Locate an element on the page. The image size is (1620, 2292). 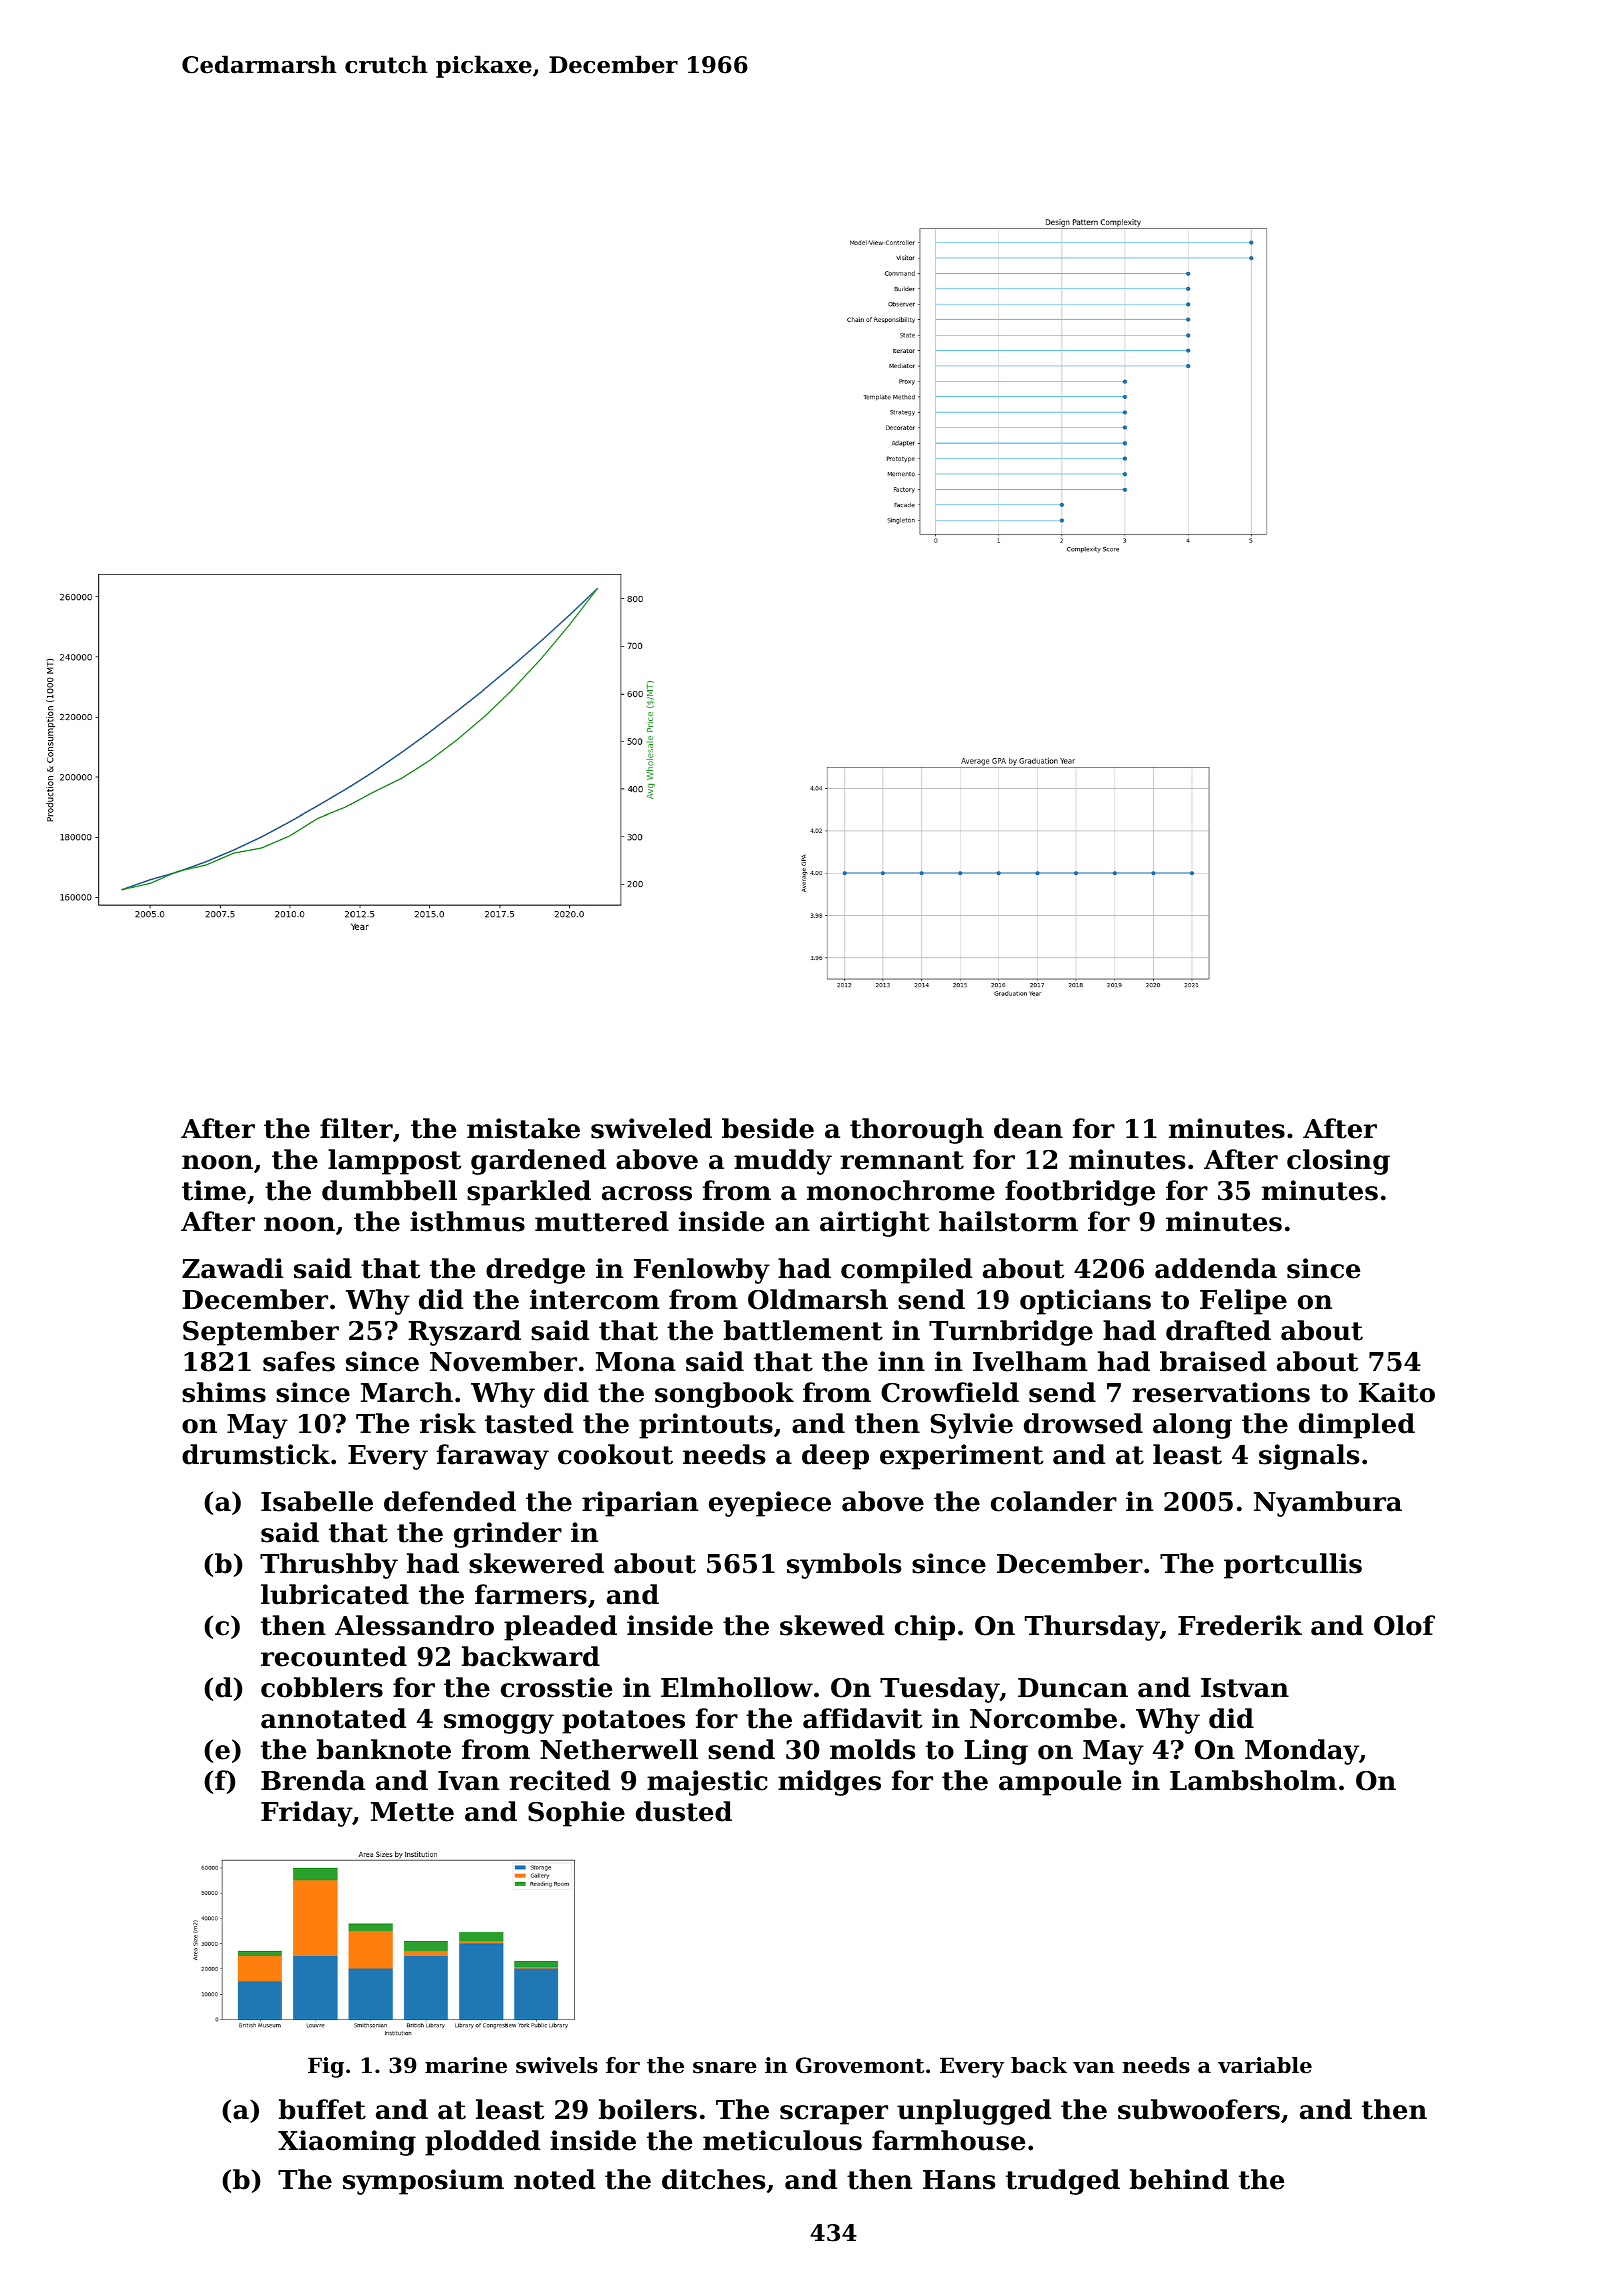
snare is located at coordinates (725, 2068).
